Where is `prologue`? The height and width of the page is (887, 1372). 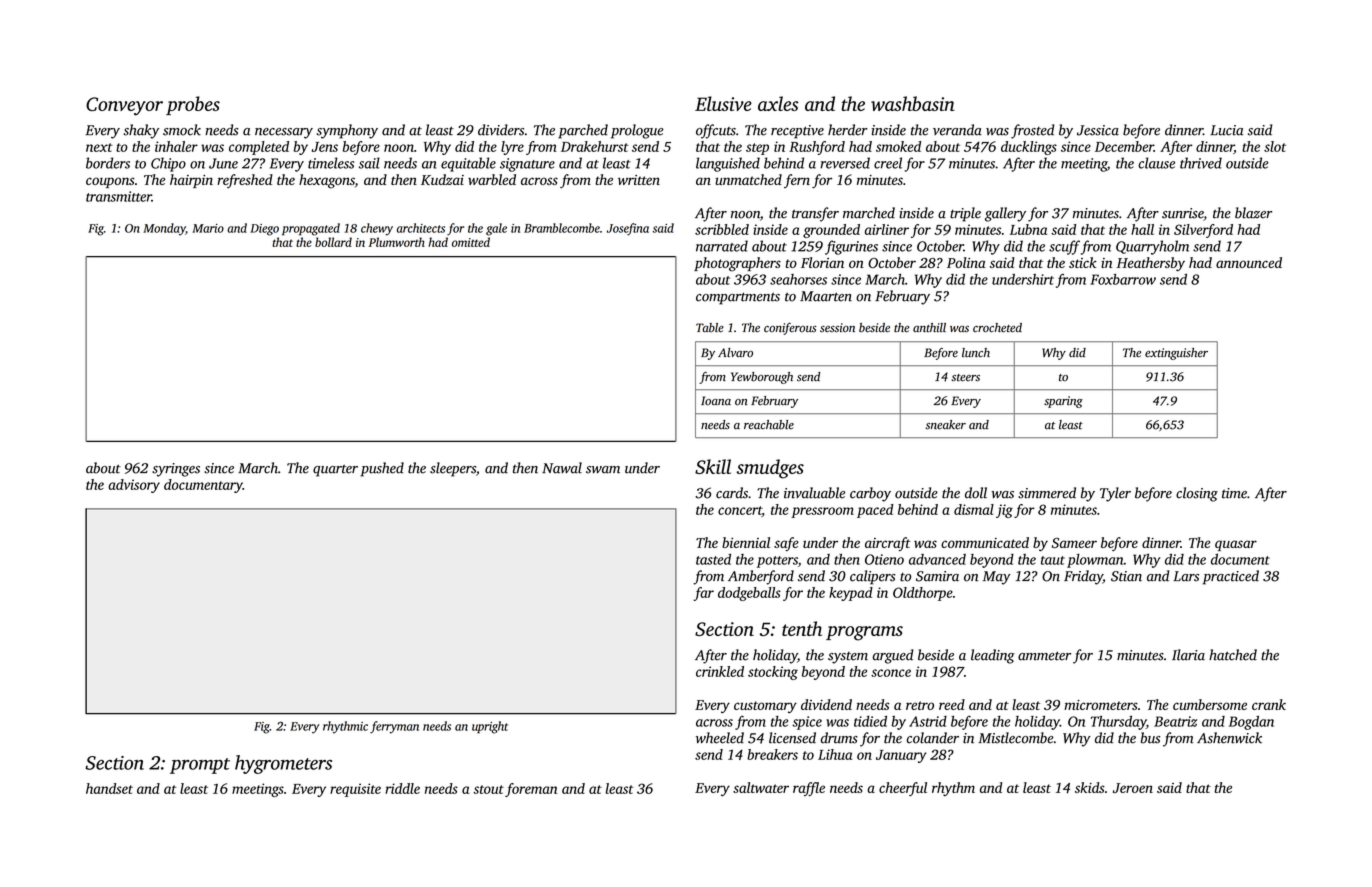 prologue is located at coordinates (637, 131).
